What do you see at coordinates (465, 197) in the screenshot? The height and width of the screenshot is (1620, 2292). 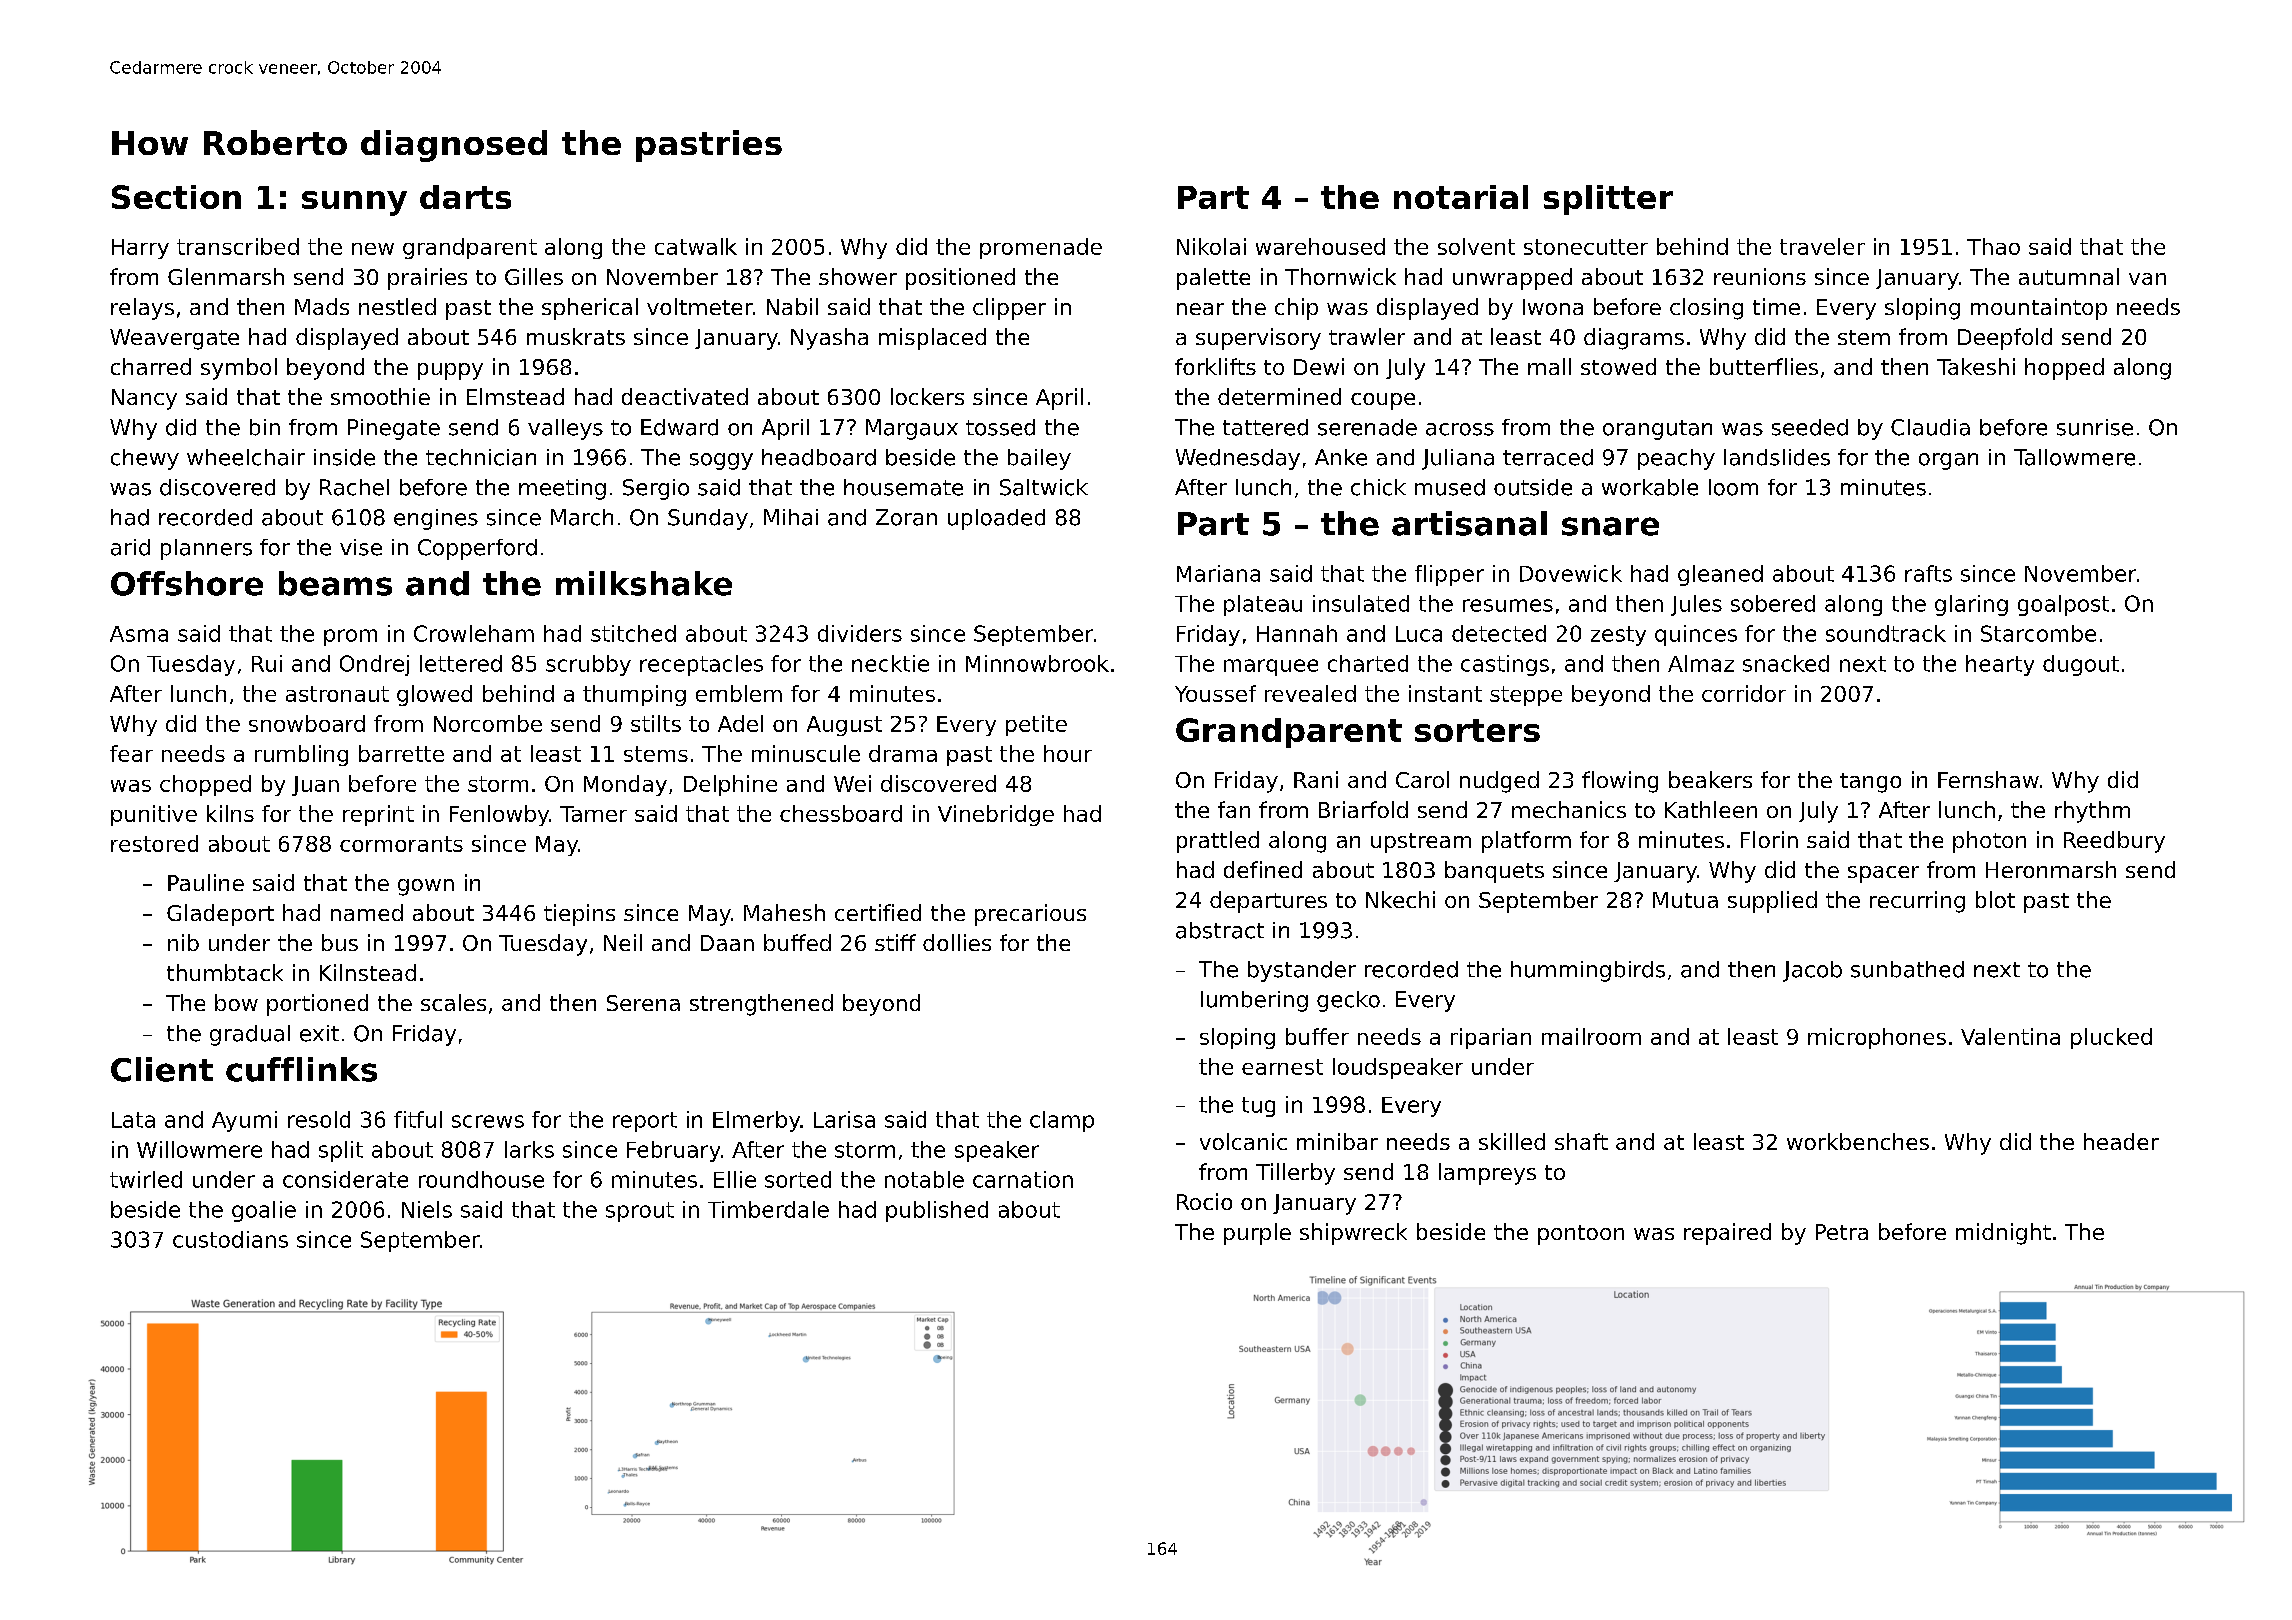 I see `darts` at bounding box center [465, 197].
